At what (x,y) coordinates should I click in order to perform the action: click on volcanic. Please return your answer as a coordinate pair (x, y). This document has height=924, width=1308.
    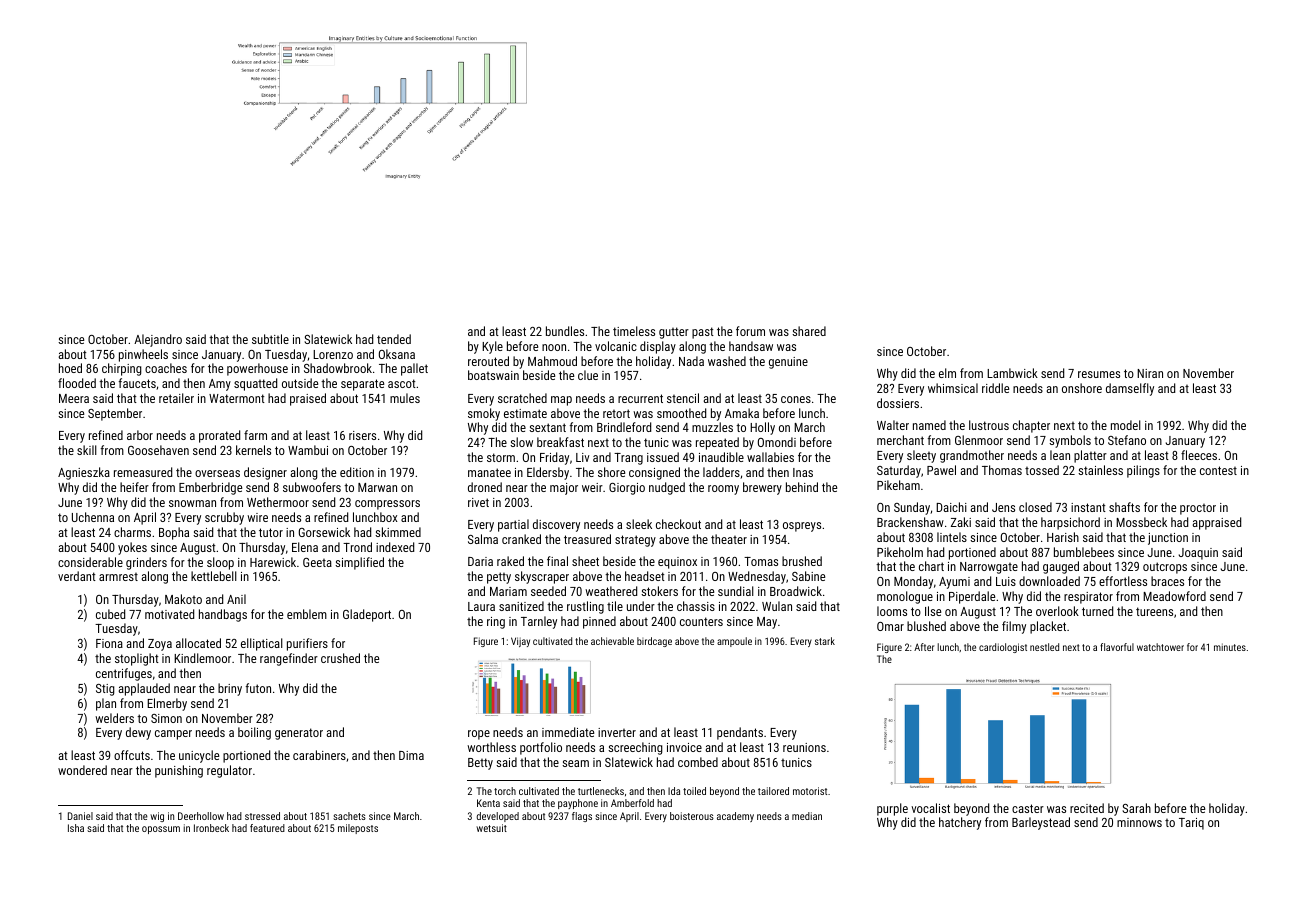
    Looking at the image, I should click on (616, 346).
